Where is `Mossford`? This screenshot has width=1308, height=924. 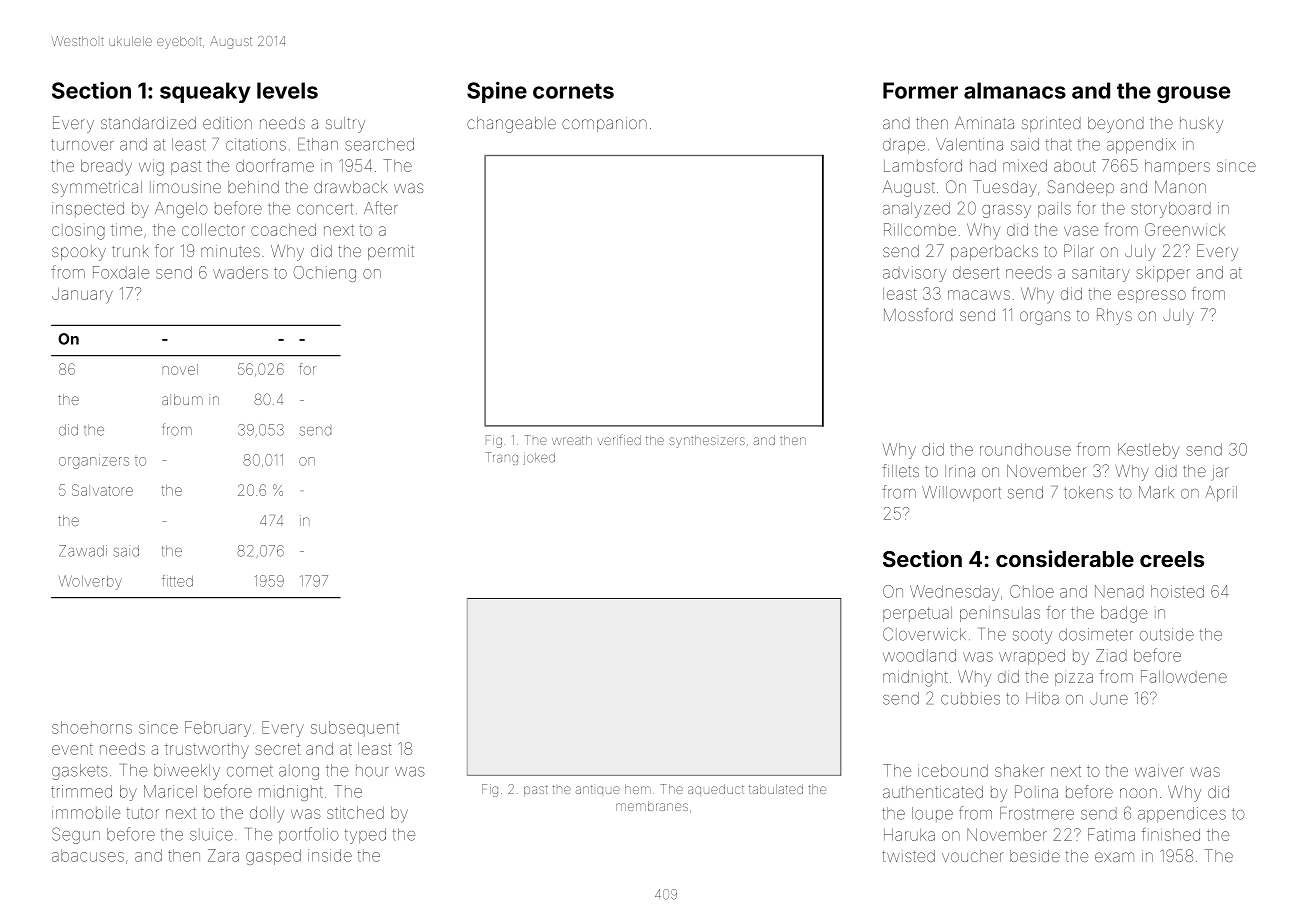 Mossford is located at coordinates (918, 314).
